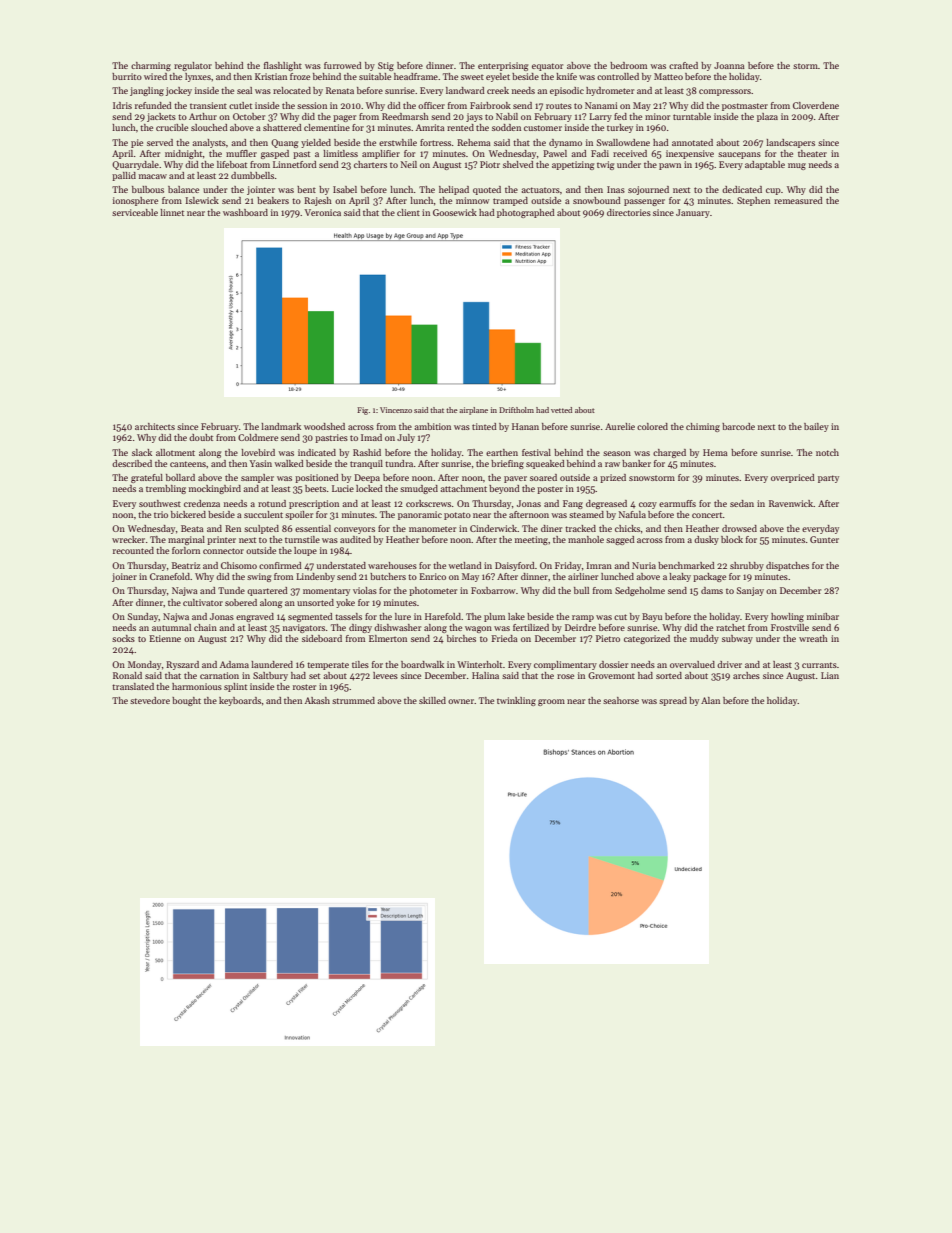 The width and height of the page is (952, 1233). Describe the element at coordinates (629, 212) in the page. I see `directories` at that location.
